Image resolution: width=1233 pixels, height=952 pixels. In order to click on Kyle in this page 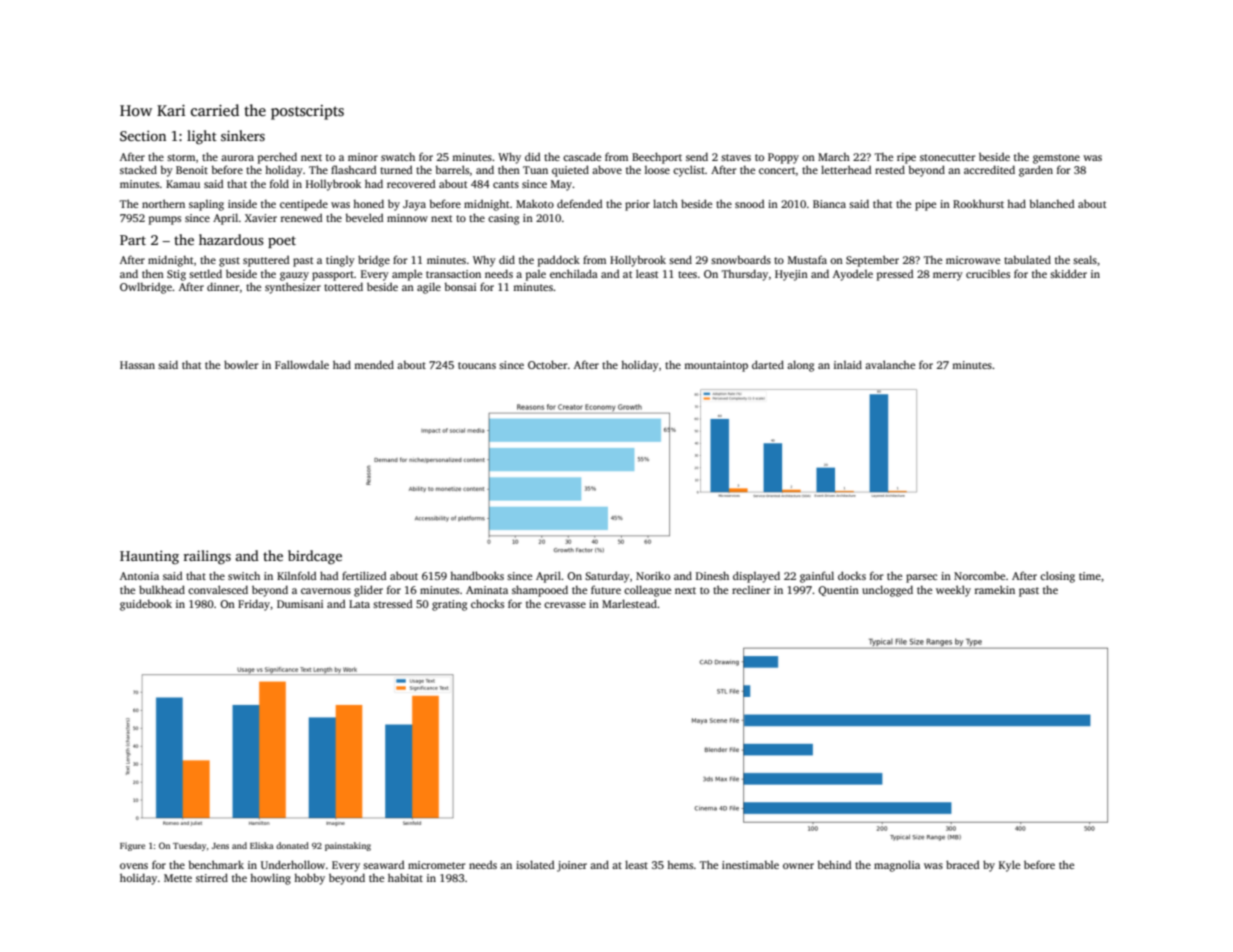, I will do `click(1009, 866)`.
